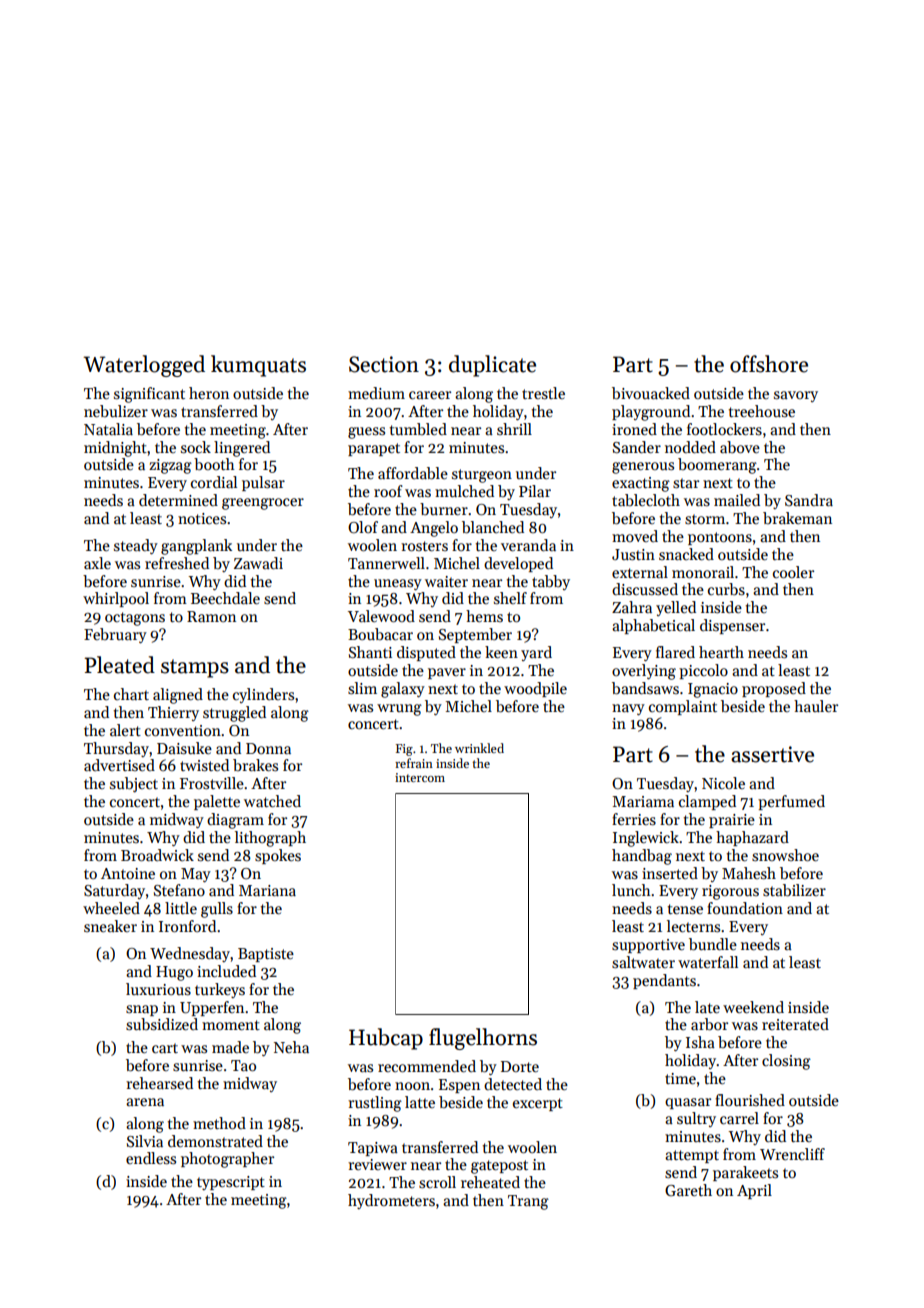 The image size is (924, 1308). I want to click on paver, so click(447, 673).
